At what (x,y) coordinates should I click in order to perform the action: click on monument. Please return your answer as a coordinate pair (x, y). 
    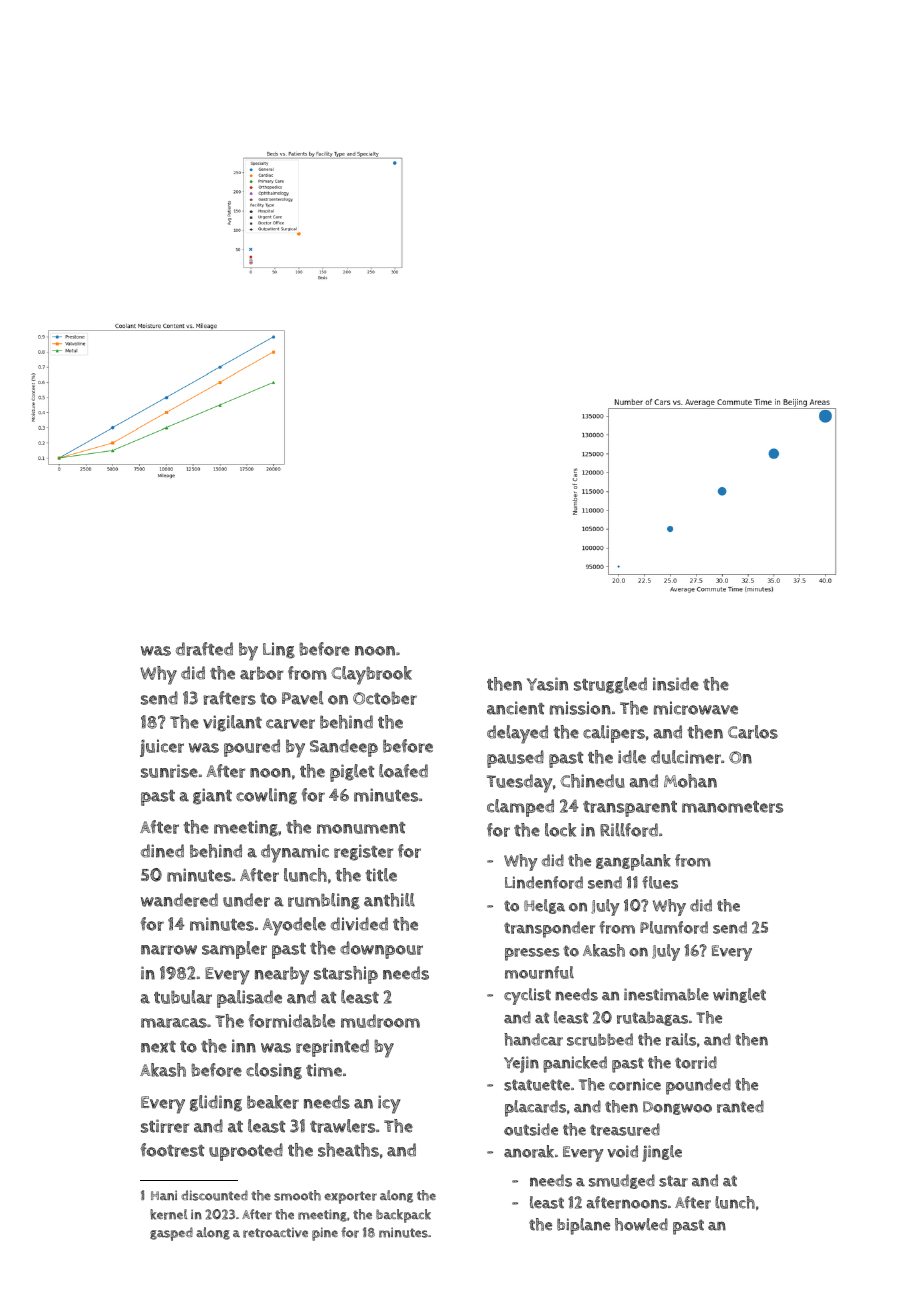
    Looking at the image, I should click on (361, 828).
